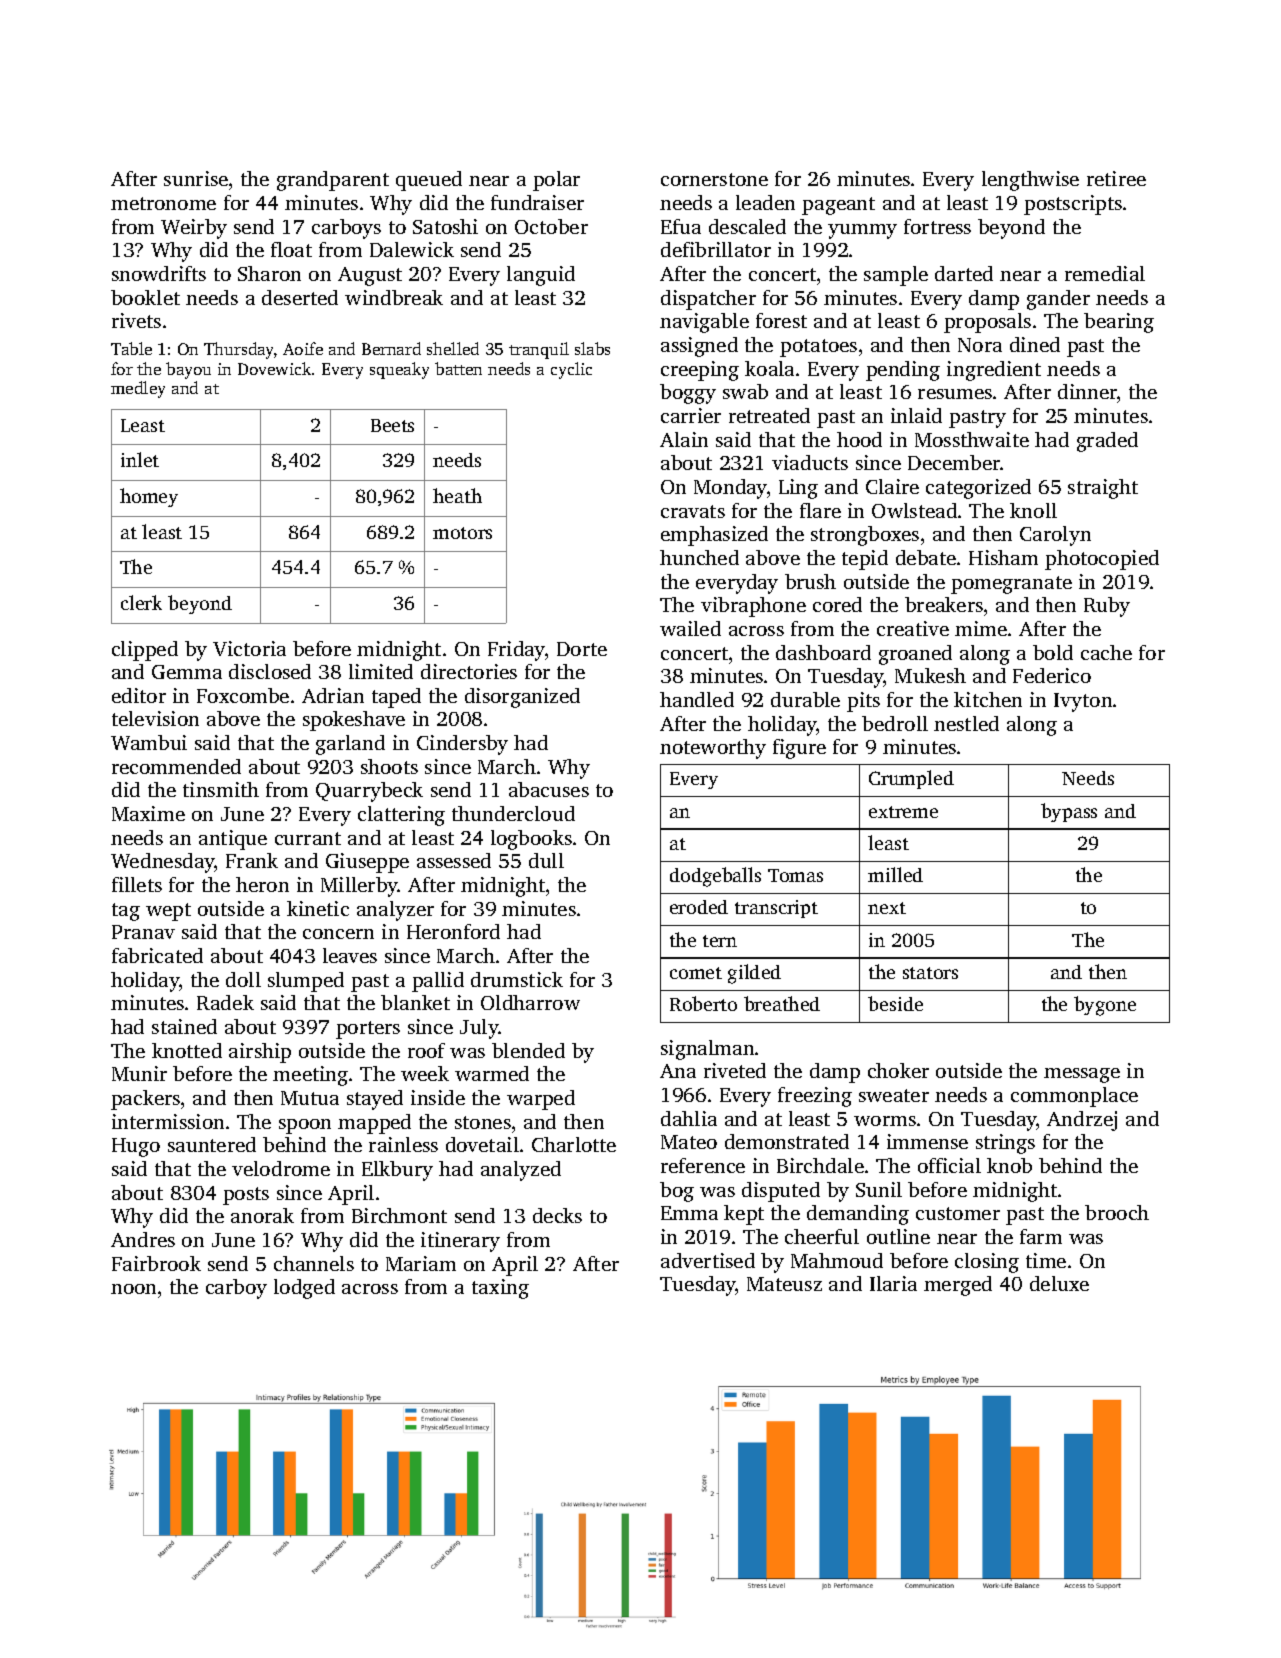 This screenshot has height=1658, width=1281. I want to click on cache, so click(1106, 652).
